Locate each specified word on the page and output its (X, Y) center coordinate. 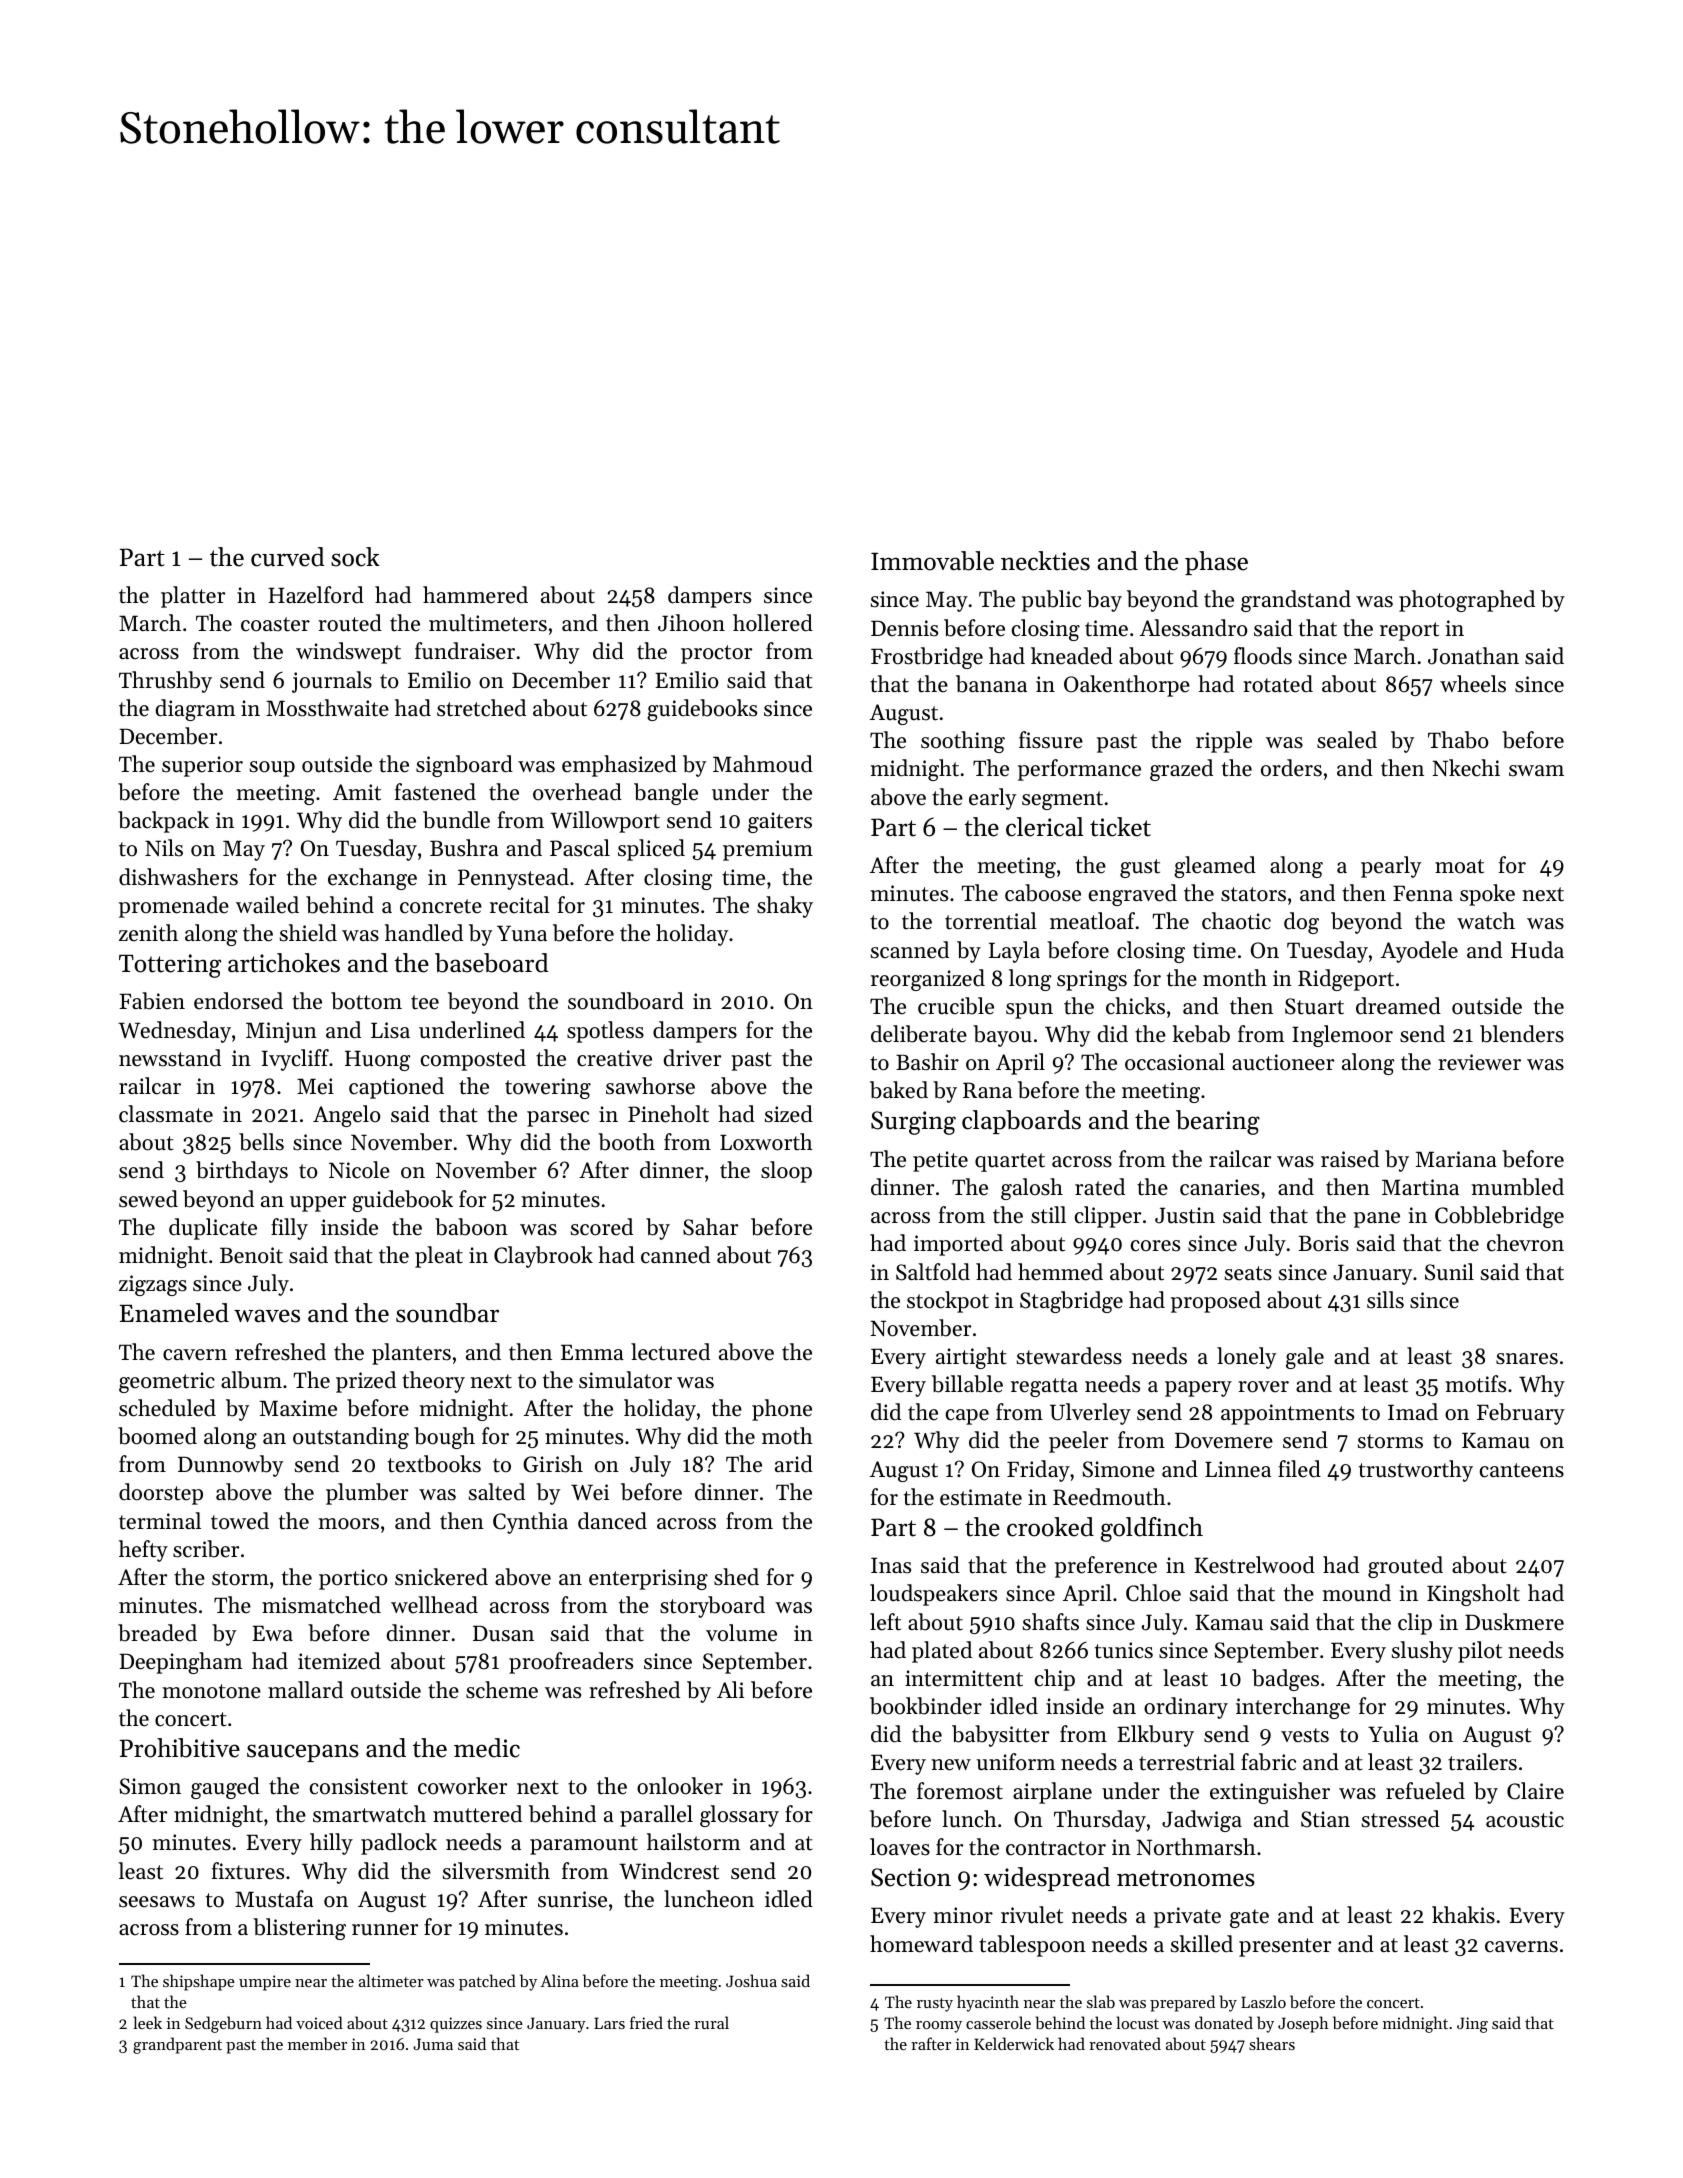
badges (1285, 1680)
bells (261, 1142)
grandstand (1296, 601)
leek (147, 2022)
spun (1029, 1011)
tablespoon (1032, 1946)
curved (287, 557)
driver (692, 1058)
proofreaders (571, 1663)
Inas (891, 1565)
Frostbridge (927, 658)
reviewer (1479, 1062)
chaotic (1236, 921)
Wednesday (174, 1032)
